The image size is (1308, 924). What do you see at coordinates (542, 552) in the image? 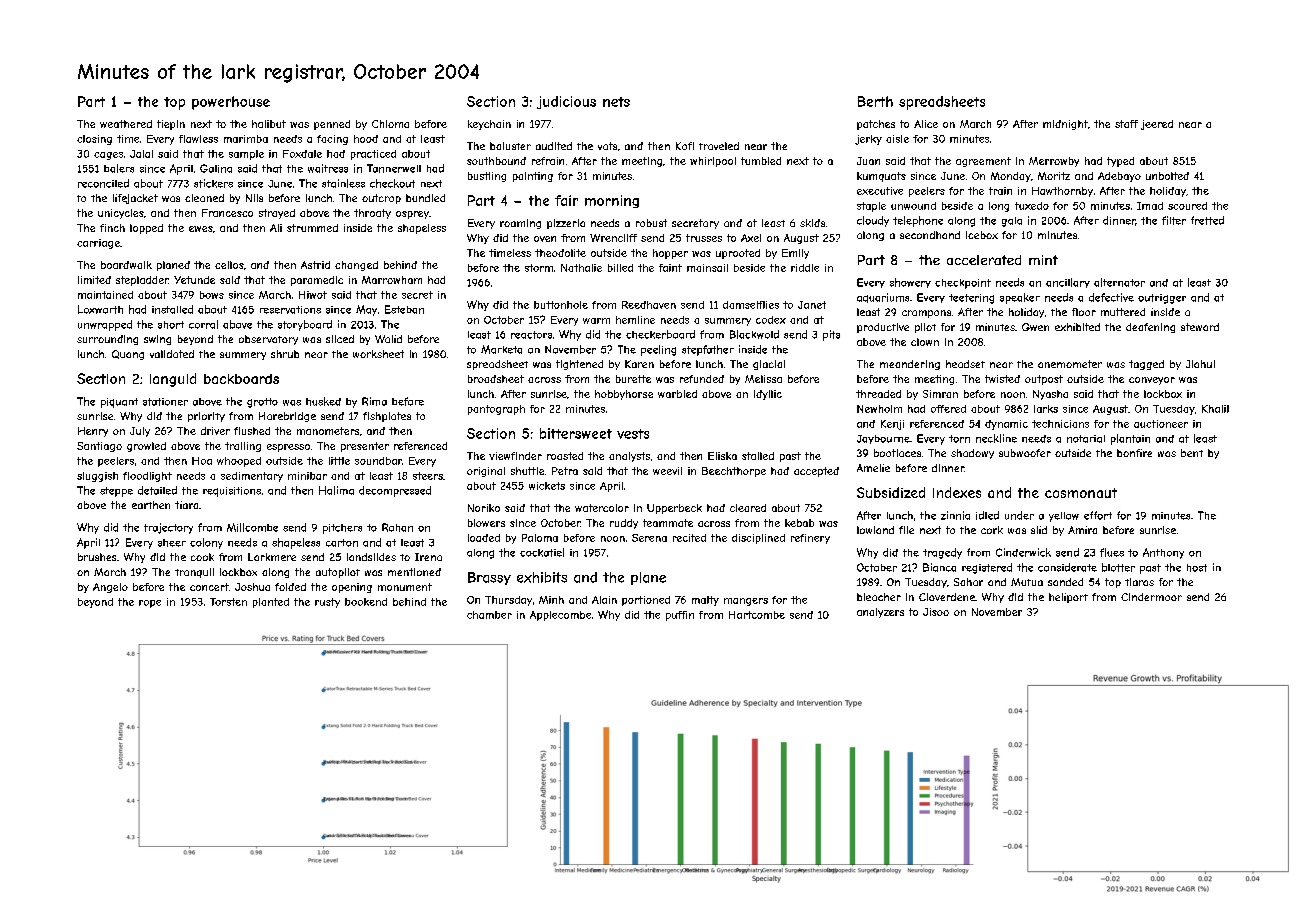
I see `cockatiel` at bounding box center [542, 552].
